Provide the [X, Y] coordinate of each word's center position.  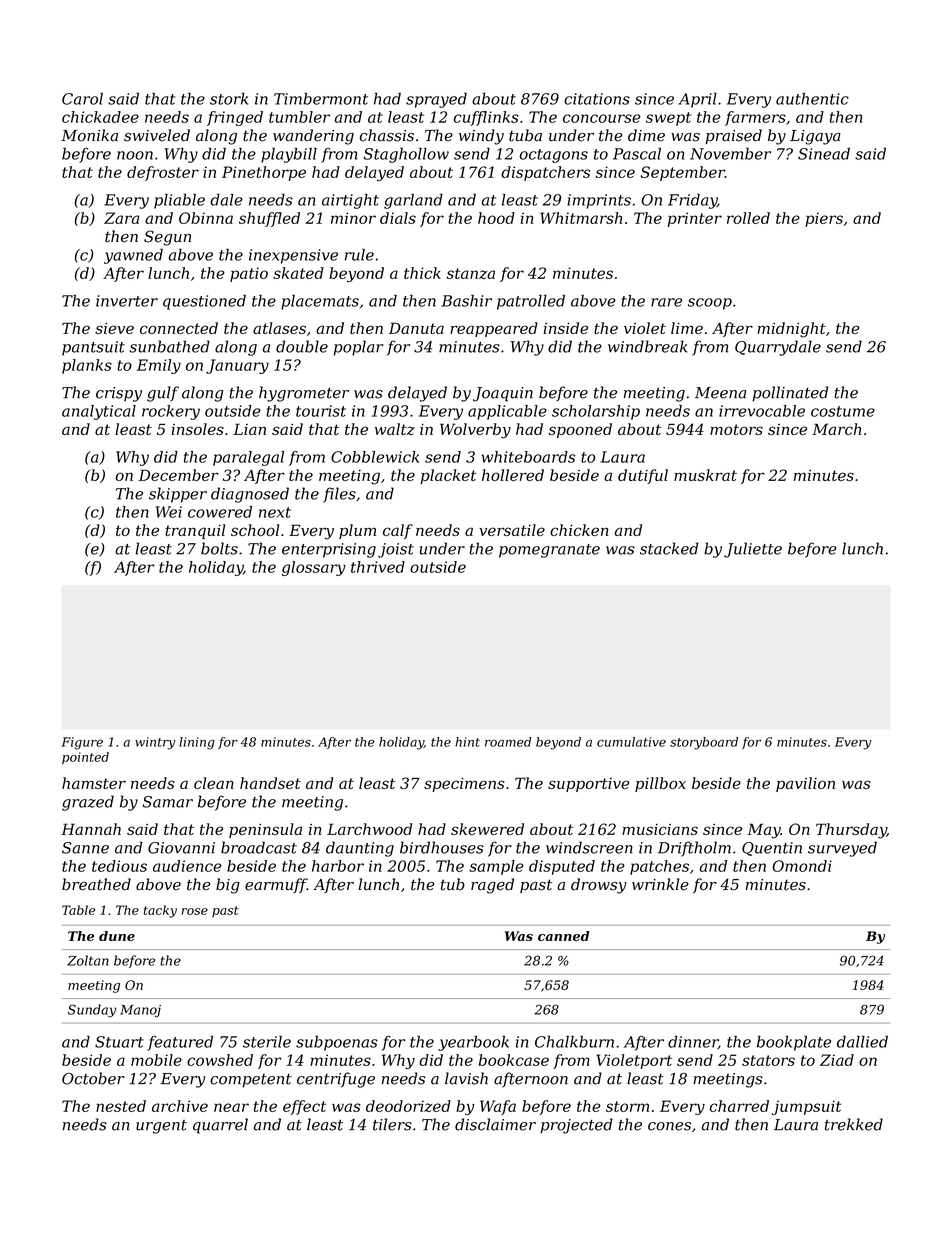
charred [739, 1106]
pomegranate [549, 551]
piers [824, 219]
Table [78, 910]
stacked [669, 548]
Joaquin [503, 394]
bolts [219, 548]
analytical [99, 412]
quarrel [220, 1126]
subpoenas [337, 1043]
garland [413, 201]
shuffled [269, 219]
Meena [720, 393]
